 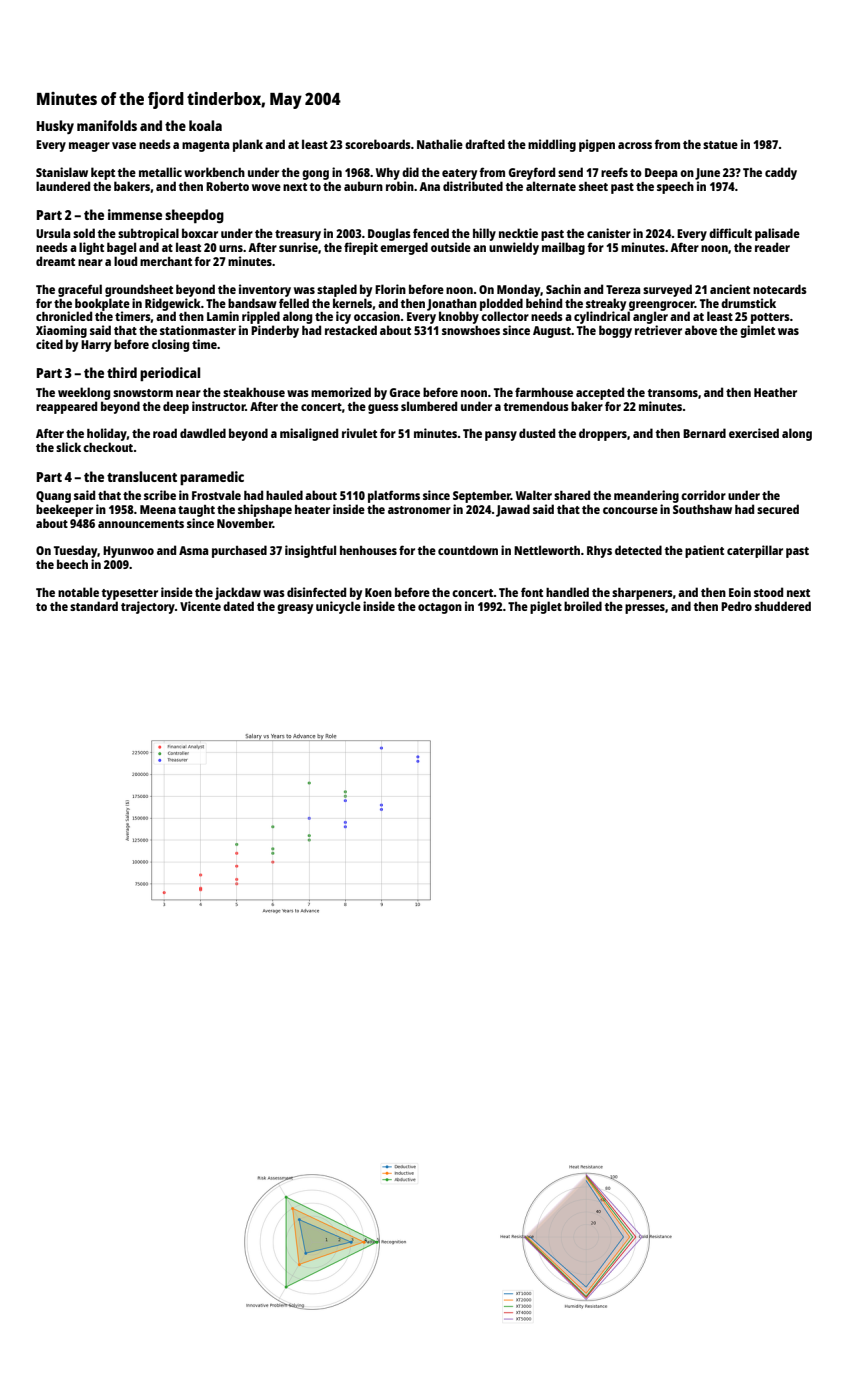 I want to click on fenced, so click(x=431, y=233).
